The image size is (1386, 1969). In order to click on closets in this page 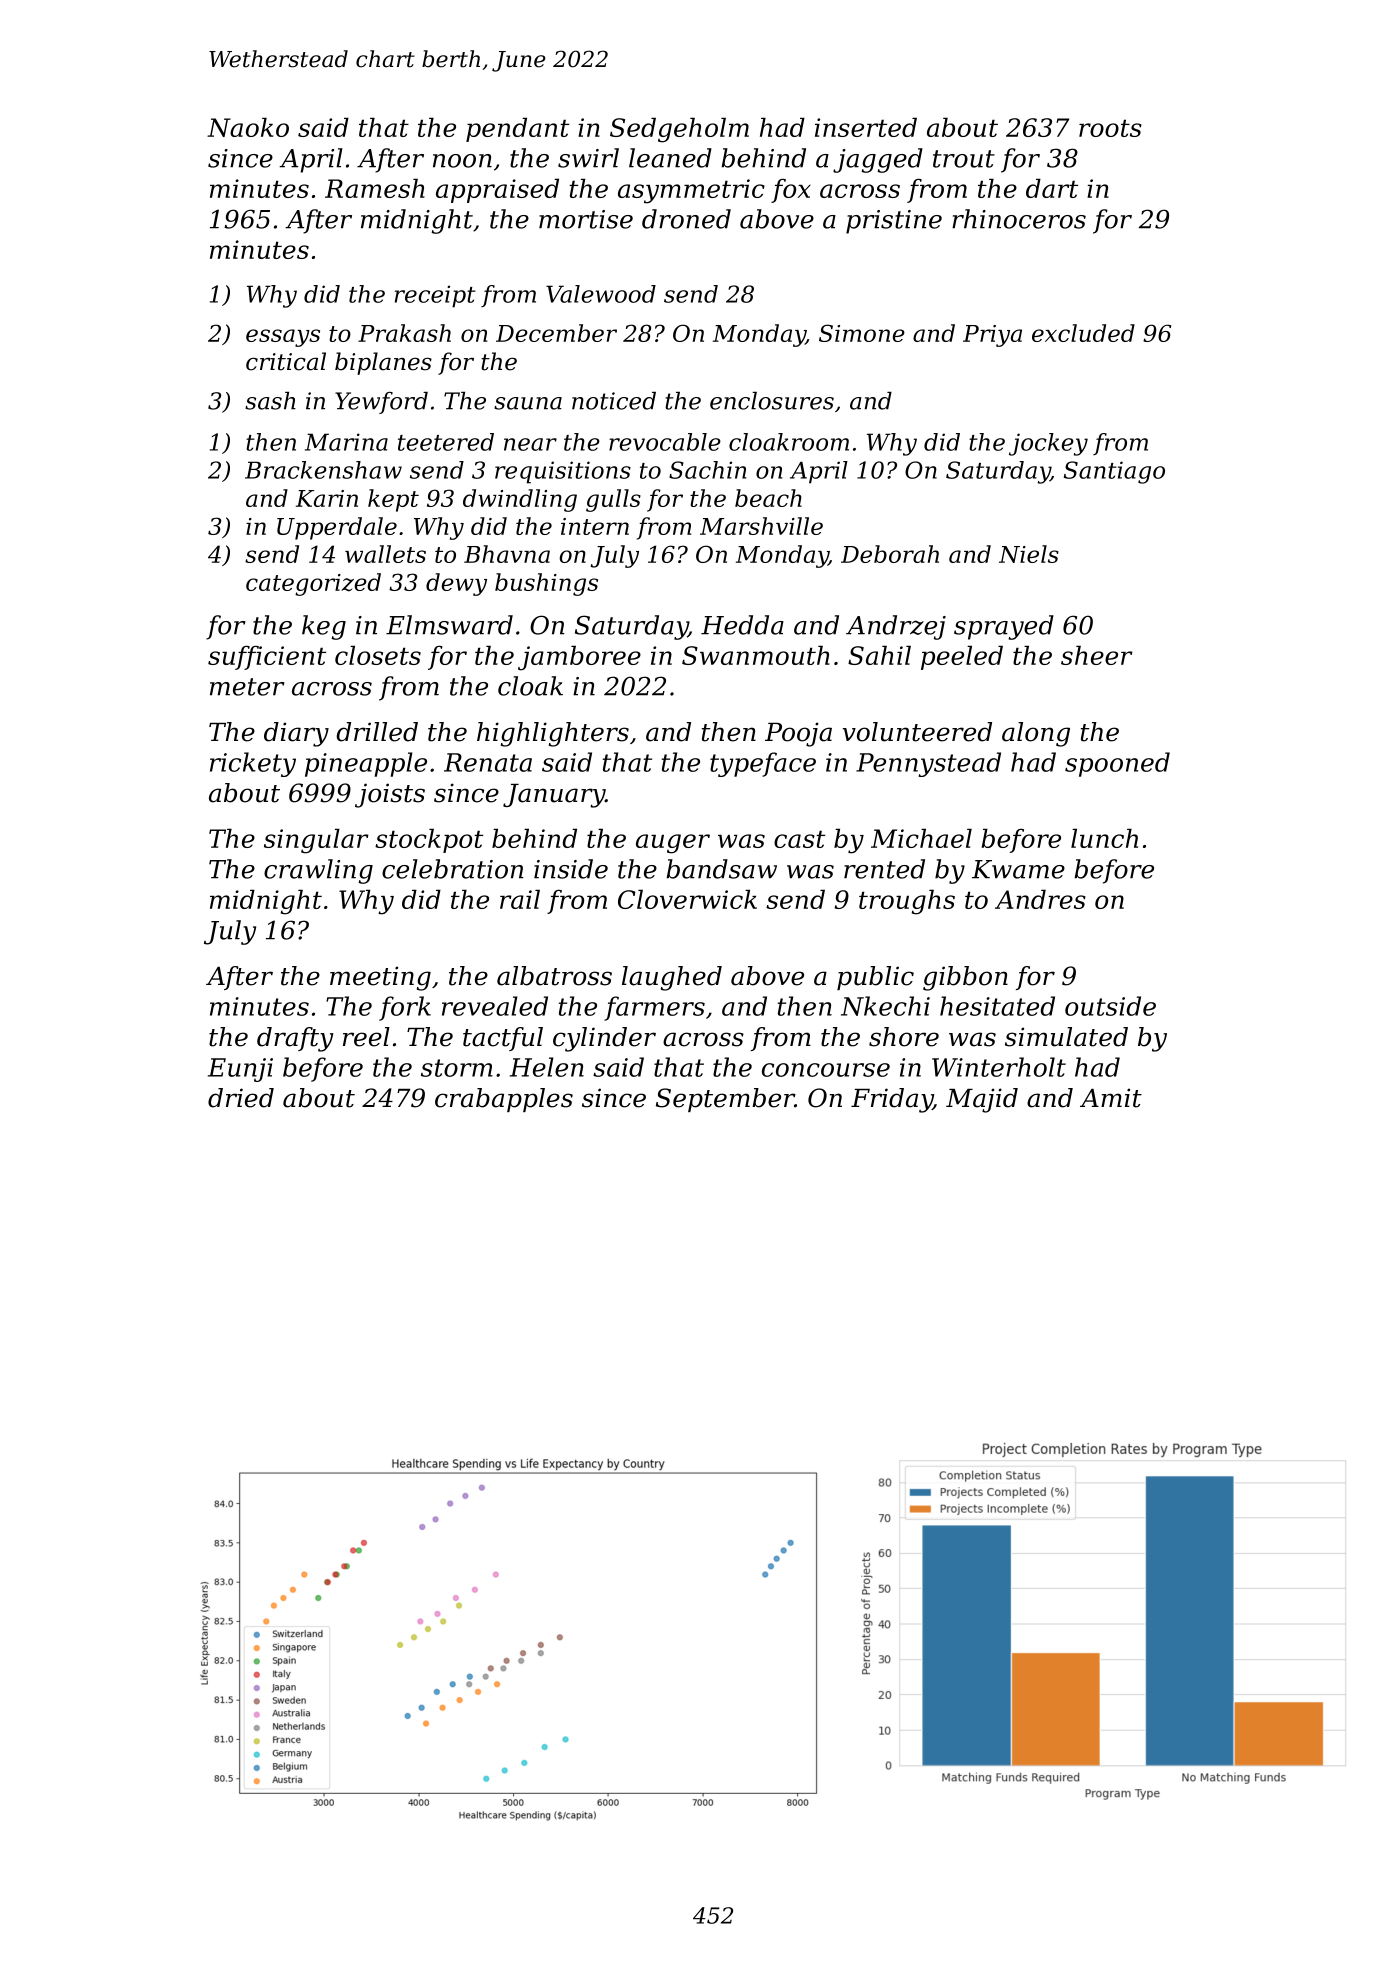, I will do `click(378, 655)`.
